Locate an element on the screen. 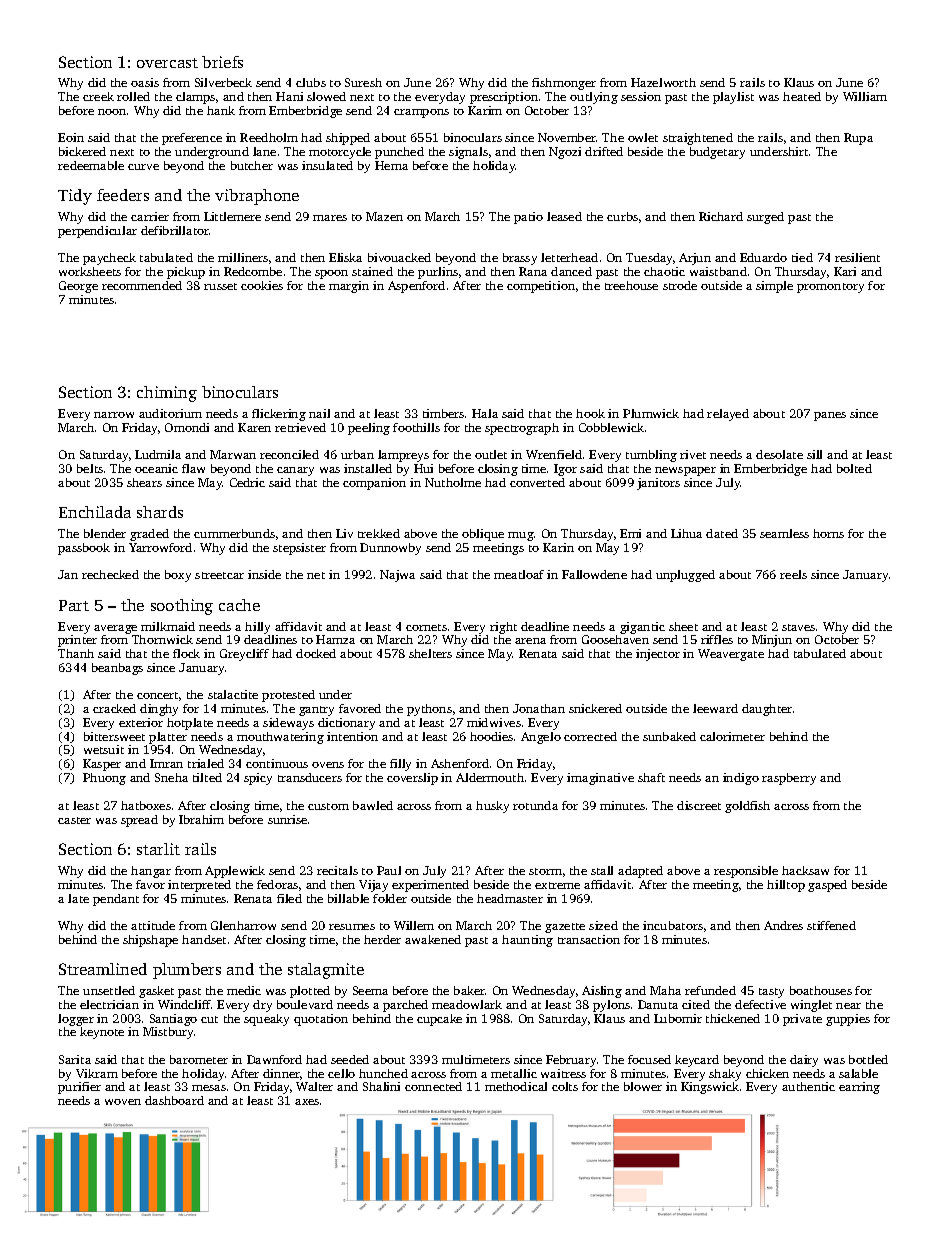 Image resolution: width=952 pixels, height=1233 pixels. timbers is located at coordinates (443, 413).
